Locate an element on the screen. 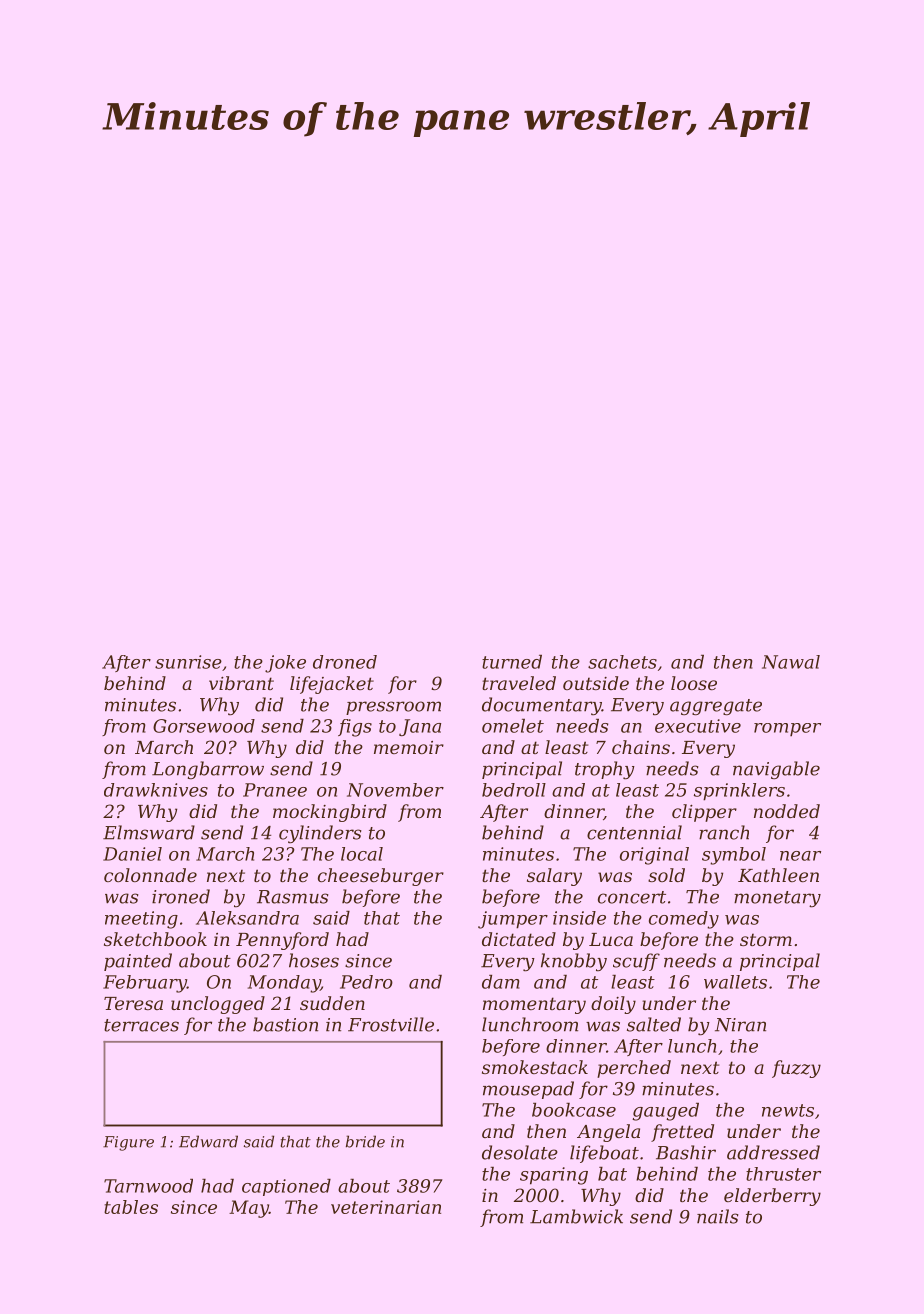 This screenshot has width=924, height=1314. nodded is located at coordinates (787, 811).
